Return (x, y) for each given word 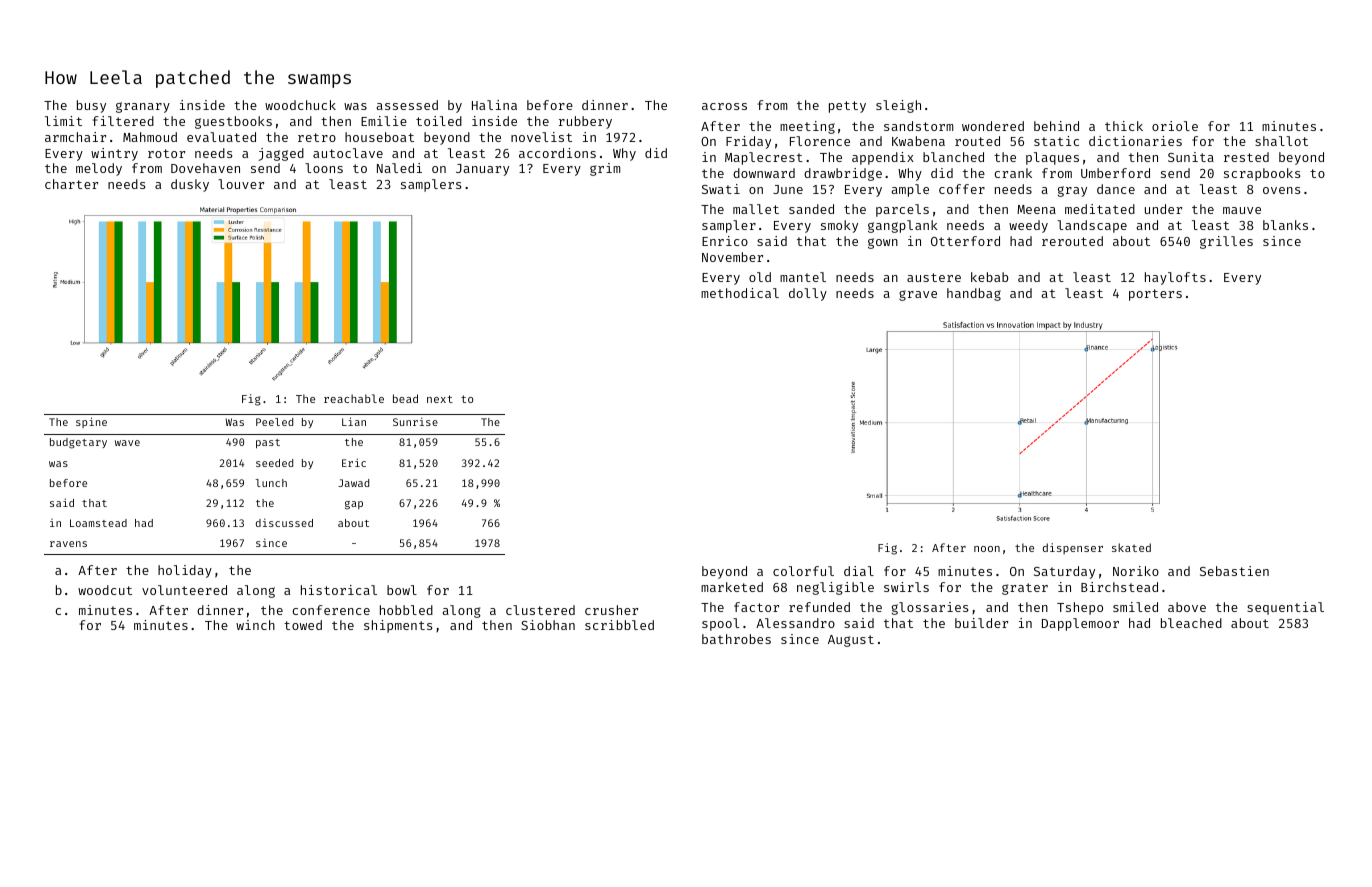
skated (1131, 547)
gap (354, 505)
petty (847, 107)
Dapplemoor (1080, 624)
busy (91, 106)
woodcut (105, 590)
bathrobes (736, 639)
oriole (1175, 126)
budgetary (78, 443)
